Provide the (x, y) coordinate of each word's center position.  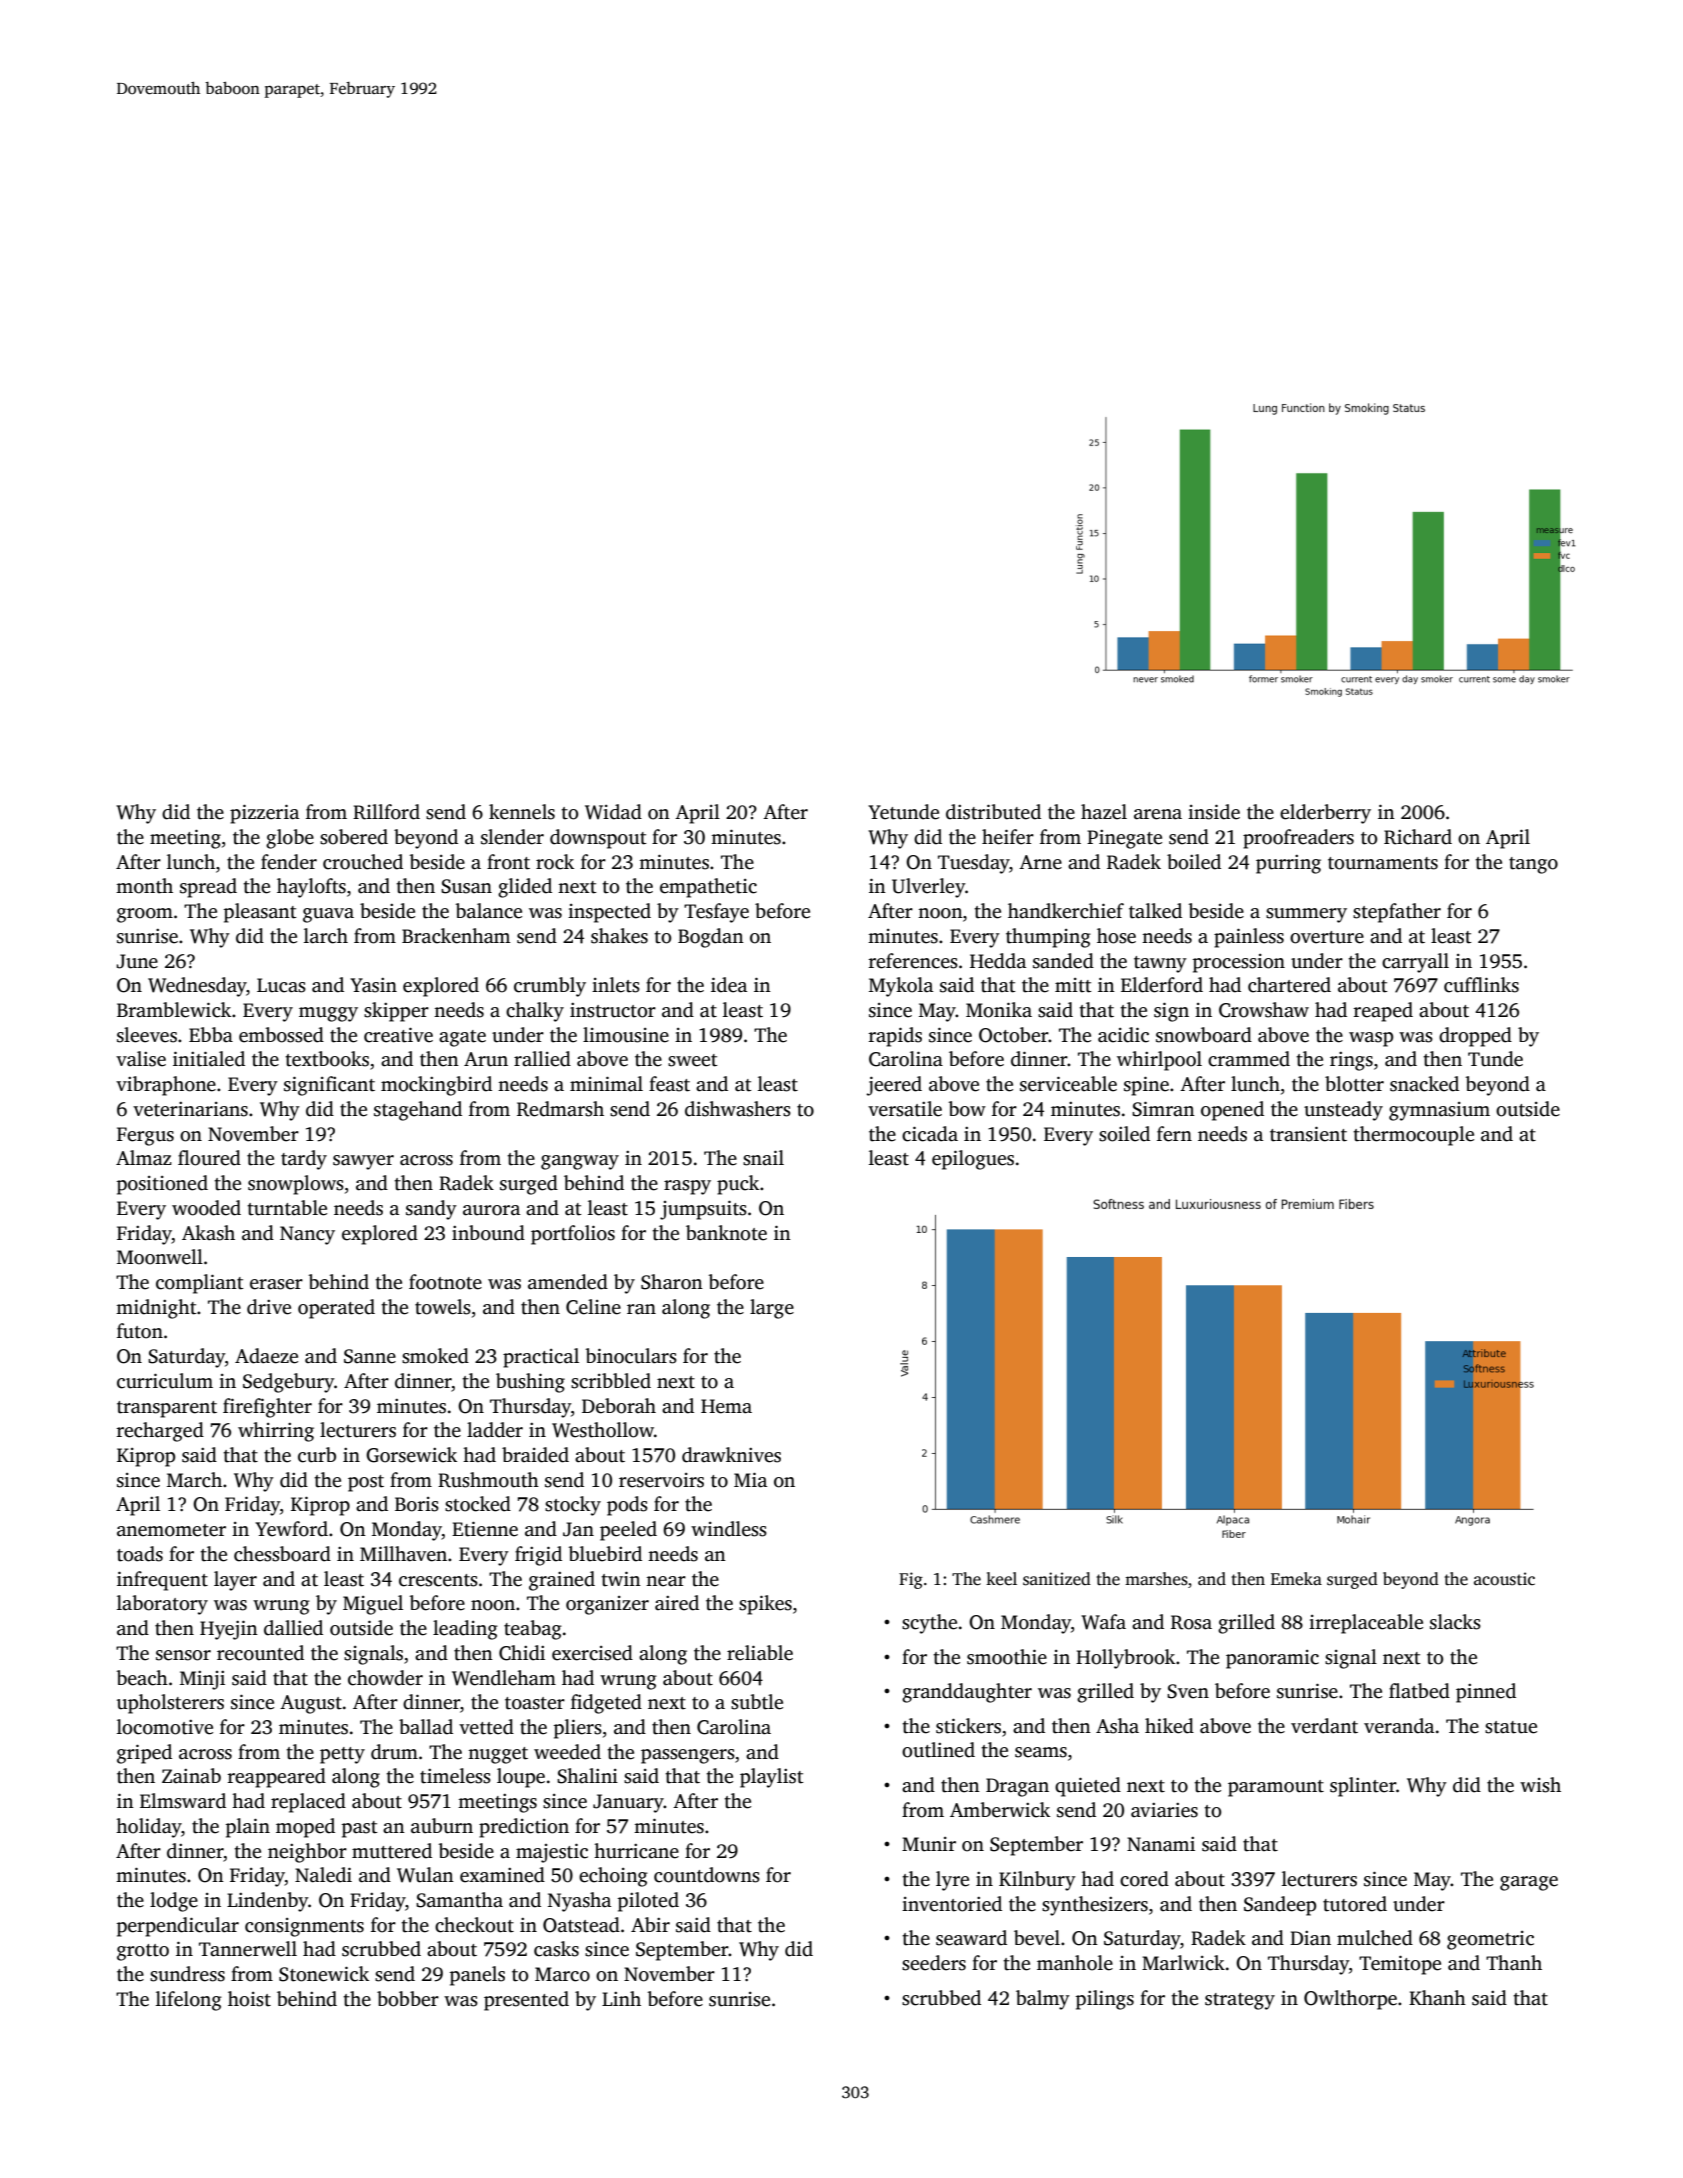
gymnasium (1439, 1111)
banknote (726, 1233)
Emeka (1296, 1579)
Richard (1418, 837)
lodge (174, 1902)
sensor (183, 1655)
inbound (488, 1233)
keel (1001, 1579)
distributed (993, 812)
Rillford (386, 812)
